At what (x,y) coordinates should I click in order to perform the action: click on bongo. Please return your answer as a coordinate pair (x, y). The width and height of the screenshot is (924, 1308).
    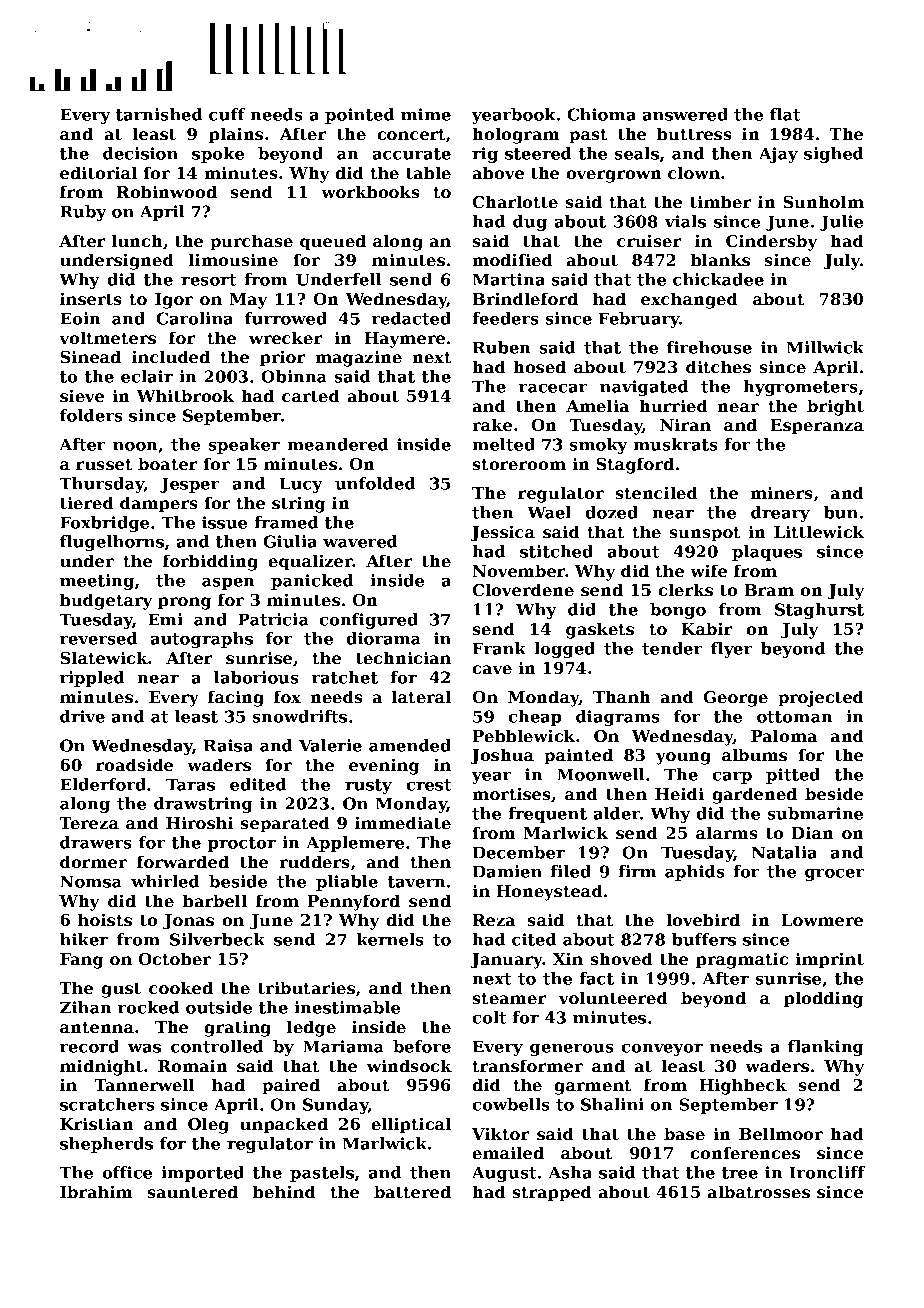
    Looking at the image, I should click on (678, 611).
